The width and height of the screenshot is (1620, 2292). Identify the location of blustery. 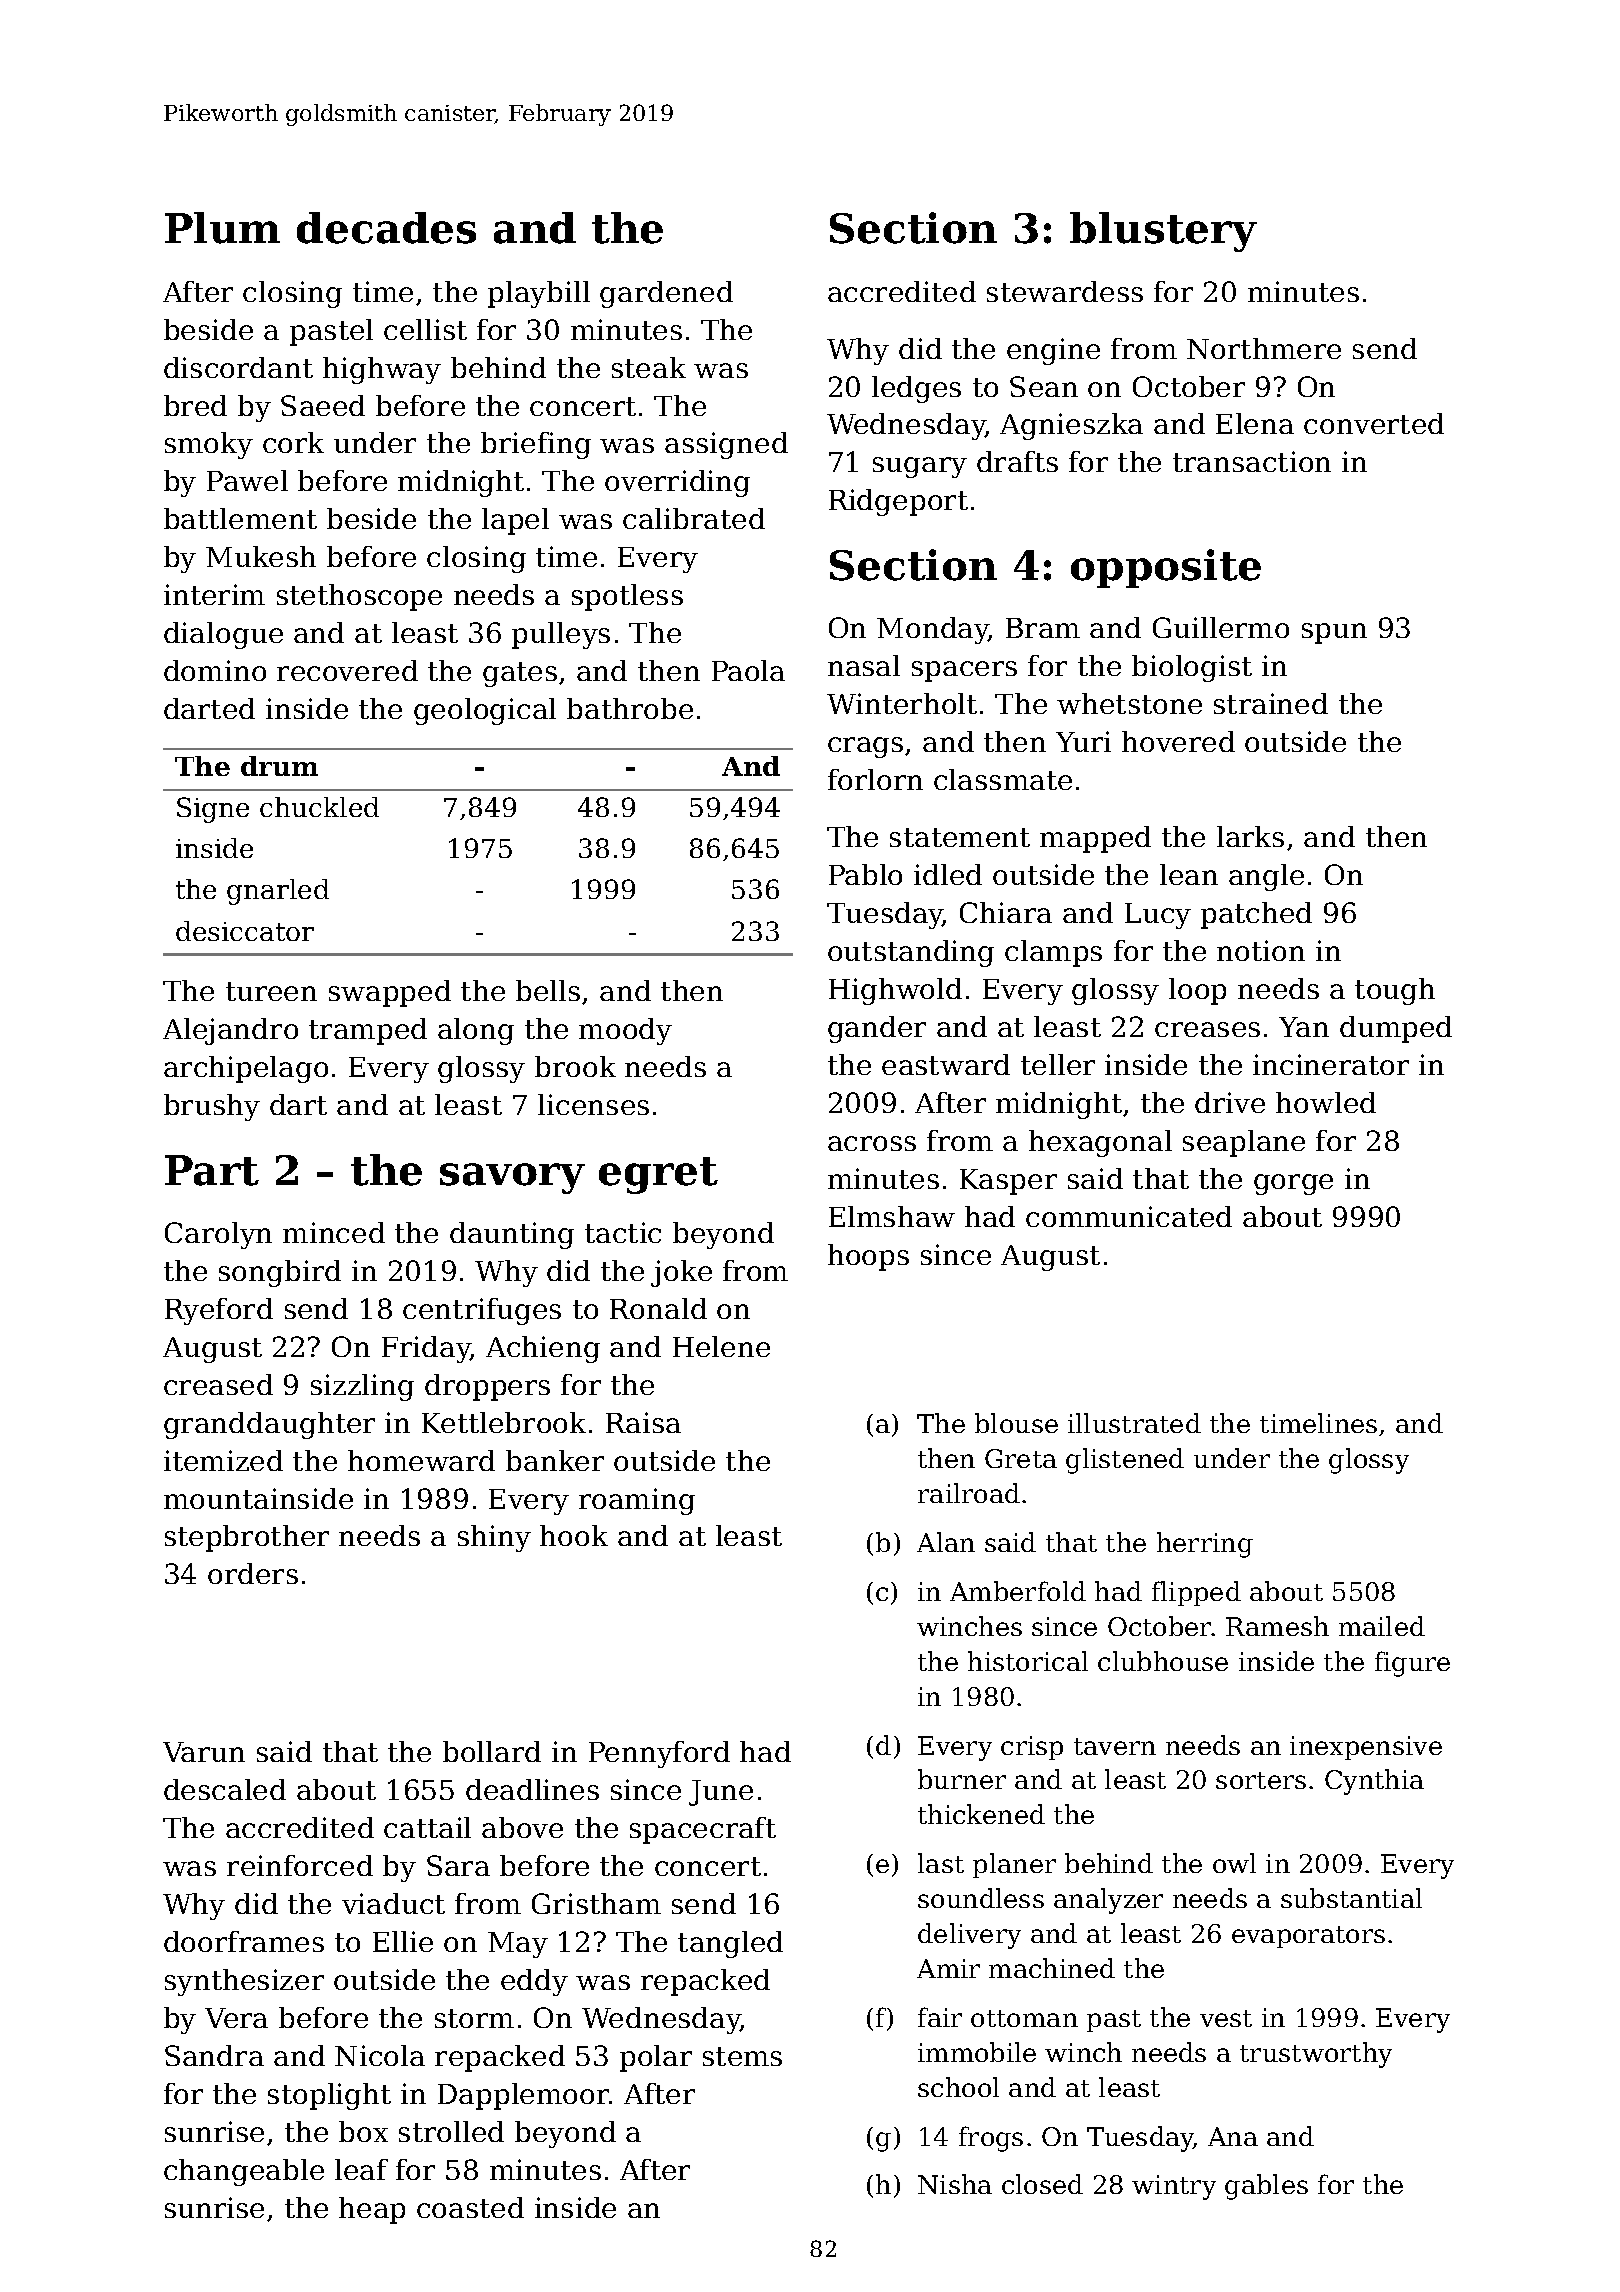
(1163, 232).
